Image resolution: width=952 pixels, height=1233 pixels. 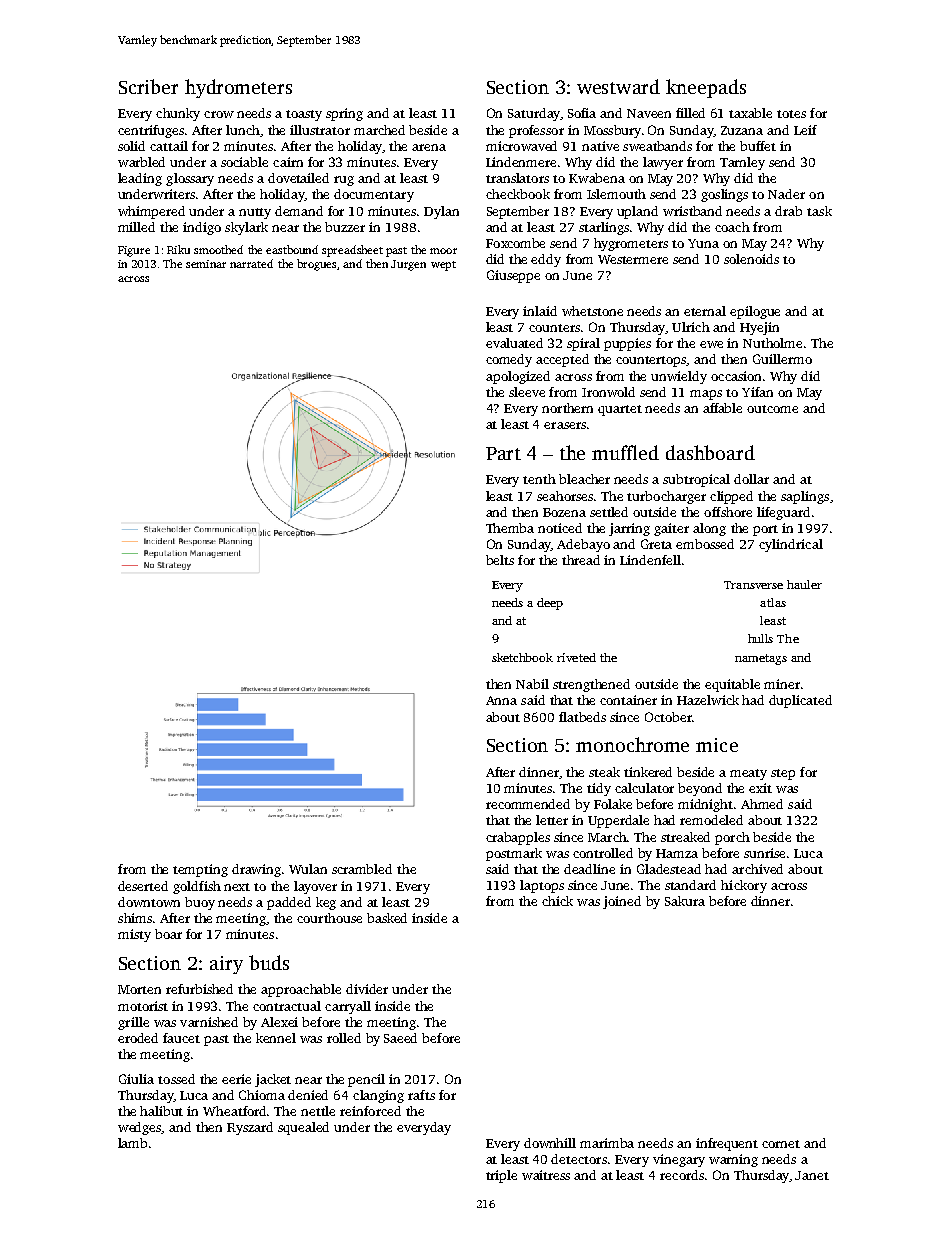 I want to click on kneepads, so click(x=706, y=88).
